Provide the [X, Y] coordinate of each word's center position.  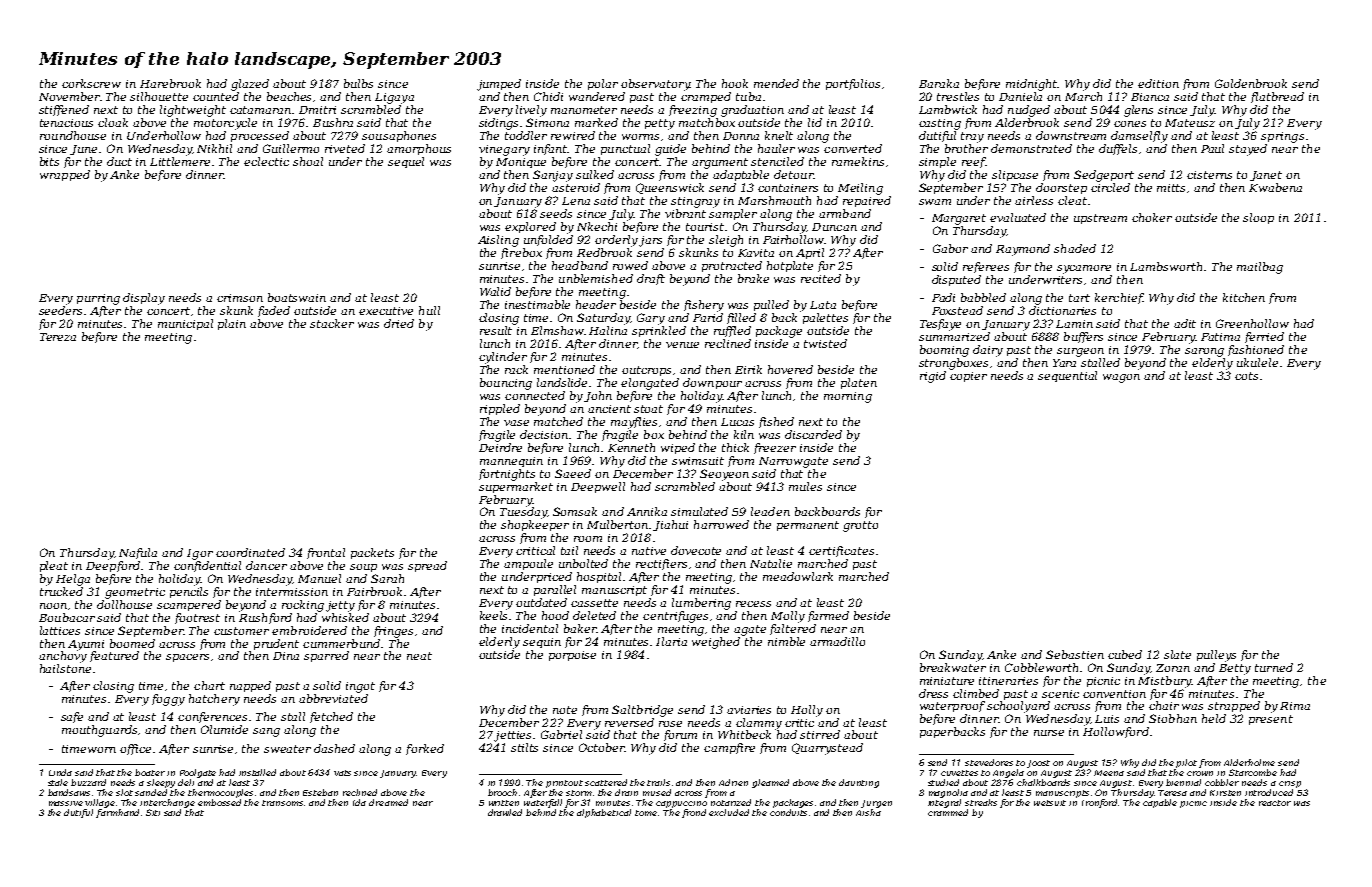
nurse [1049, 733]
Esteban [320, 792]
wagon [1121, 378]
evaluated [1018, 217]
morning [848, 397]
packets [372, 553]
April [810, 253]
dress [933, 693]
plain [232, 324]
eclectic [266, 161]
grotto [860, 526]
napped [250, 686]
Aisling [498, 241]
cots [1246, 376]
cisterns [1209, 175]
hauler [776, 148]
